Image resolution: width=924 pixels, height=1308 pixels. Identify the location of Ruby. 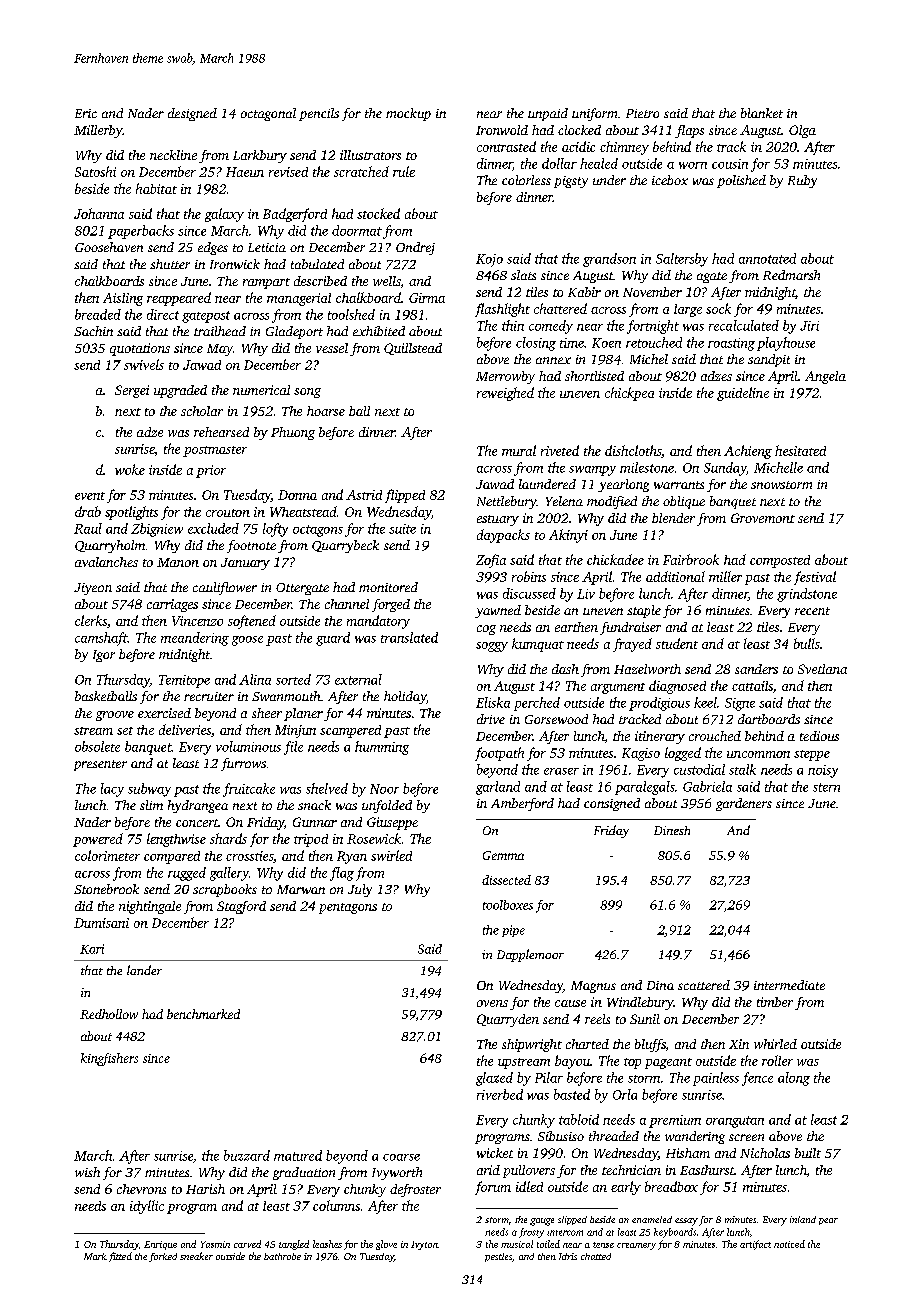
(802, 181).
